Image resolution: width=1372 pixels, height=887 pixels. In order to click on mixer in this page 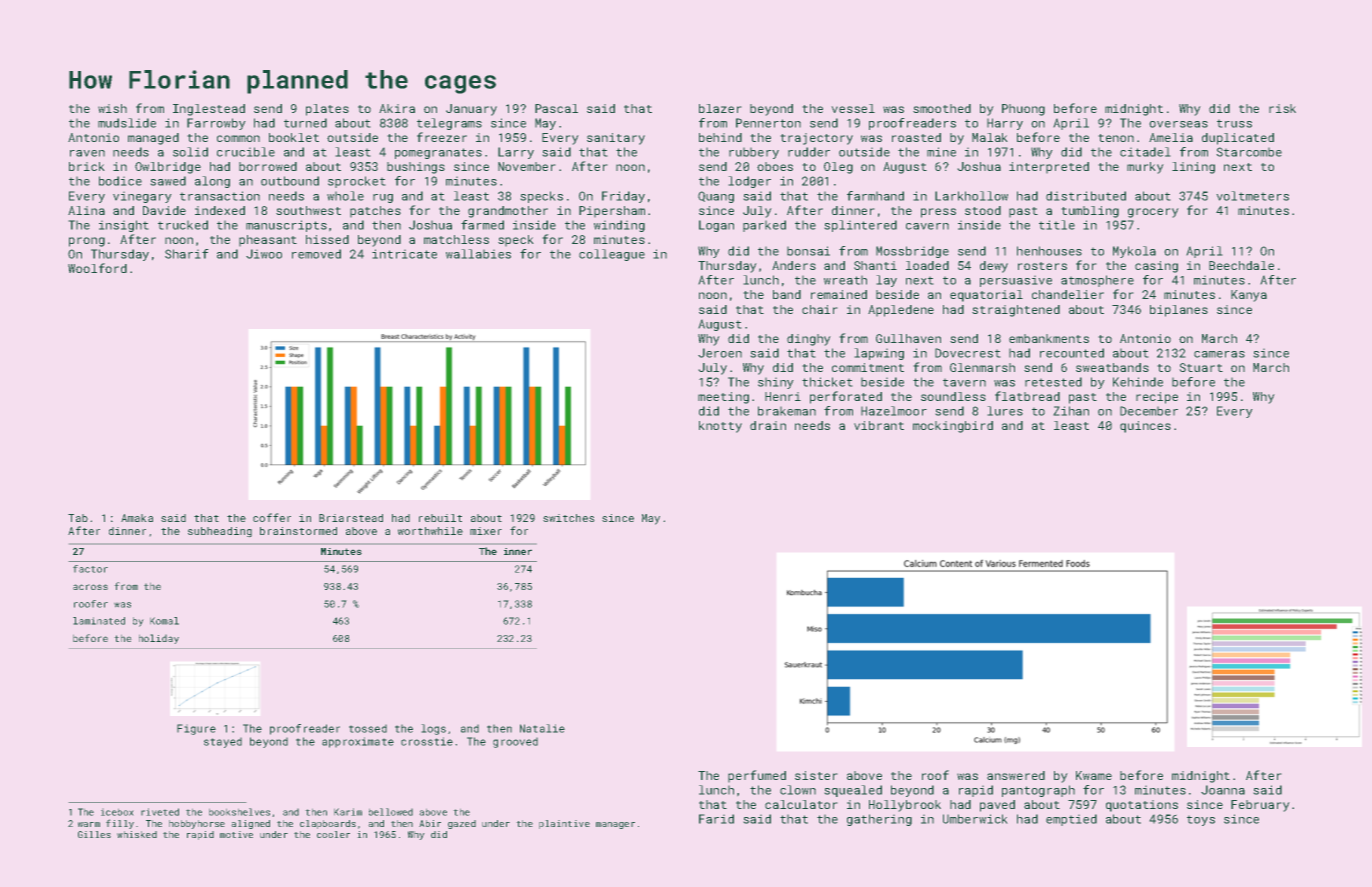, I will do `click(486, 531)`.
